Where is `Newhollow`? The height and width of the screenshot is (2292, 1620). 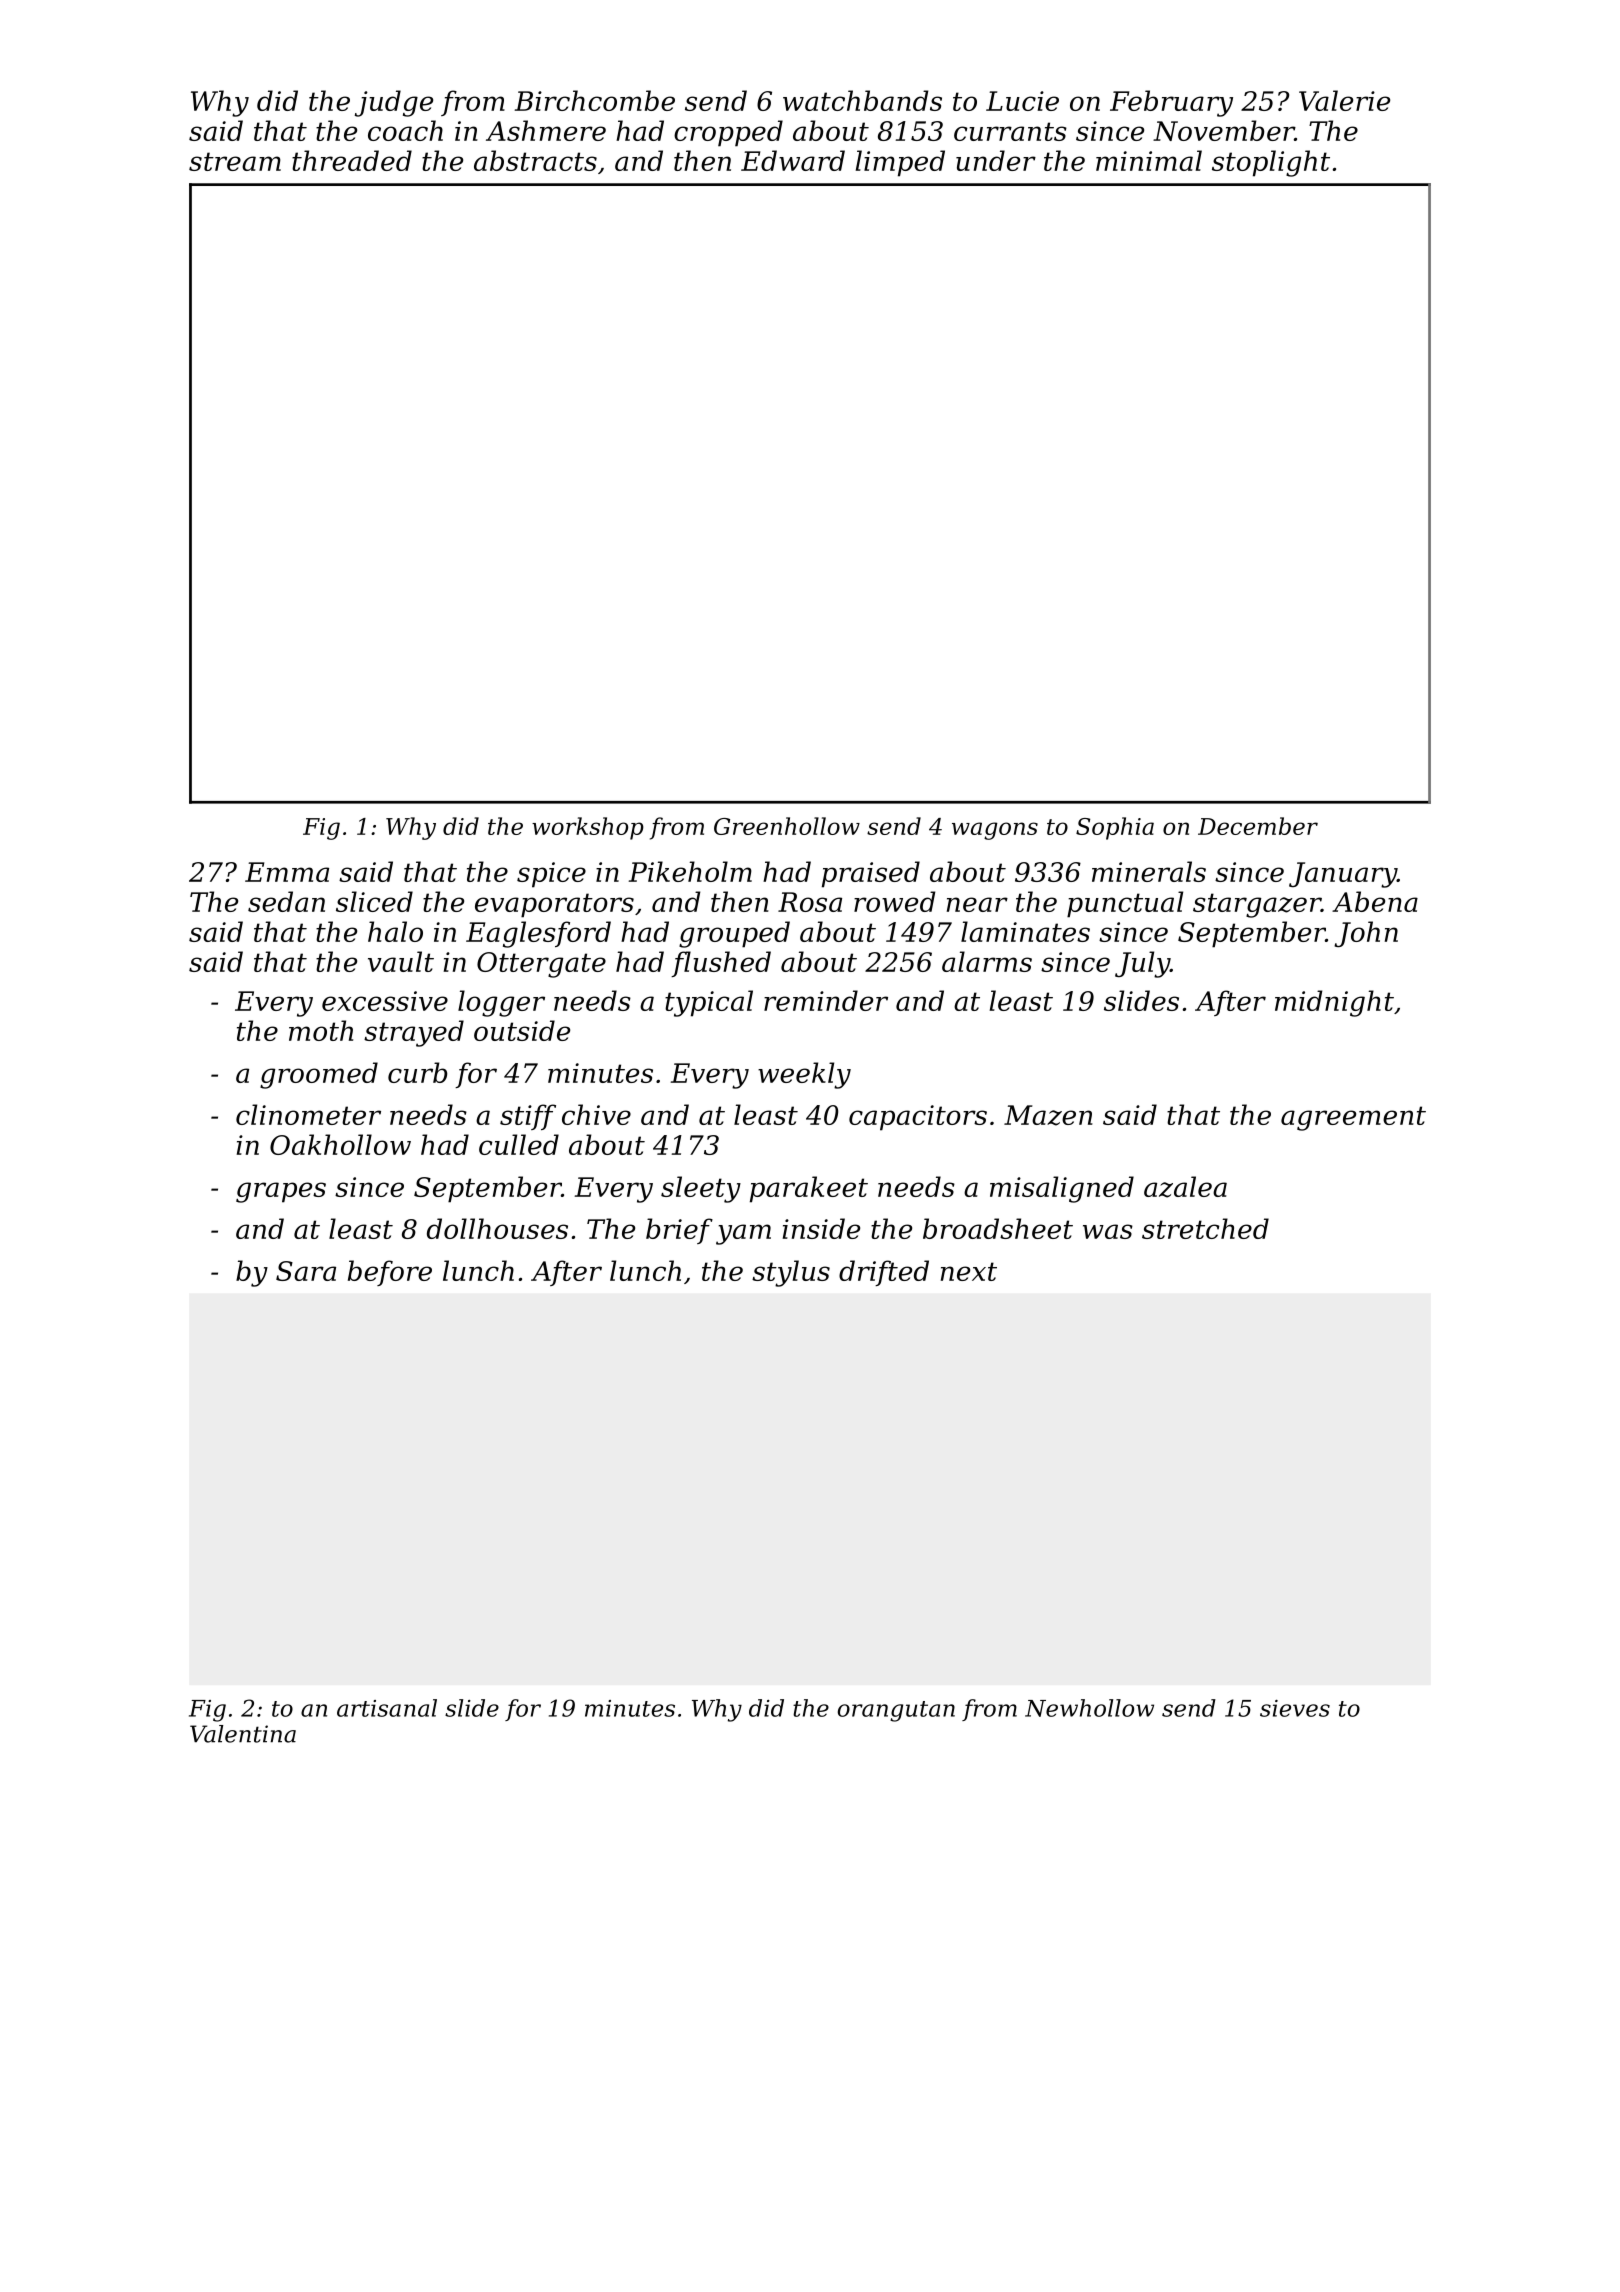 Newhollow is located at coordinates (1089, 1708).
